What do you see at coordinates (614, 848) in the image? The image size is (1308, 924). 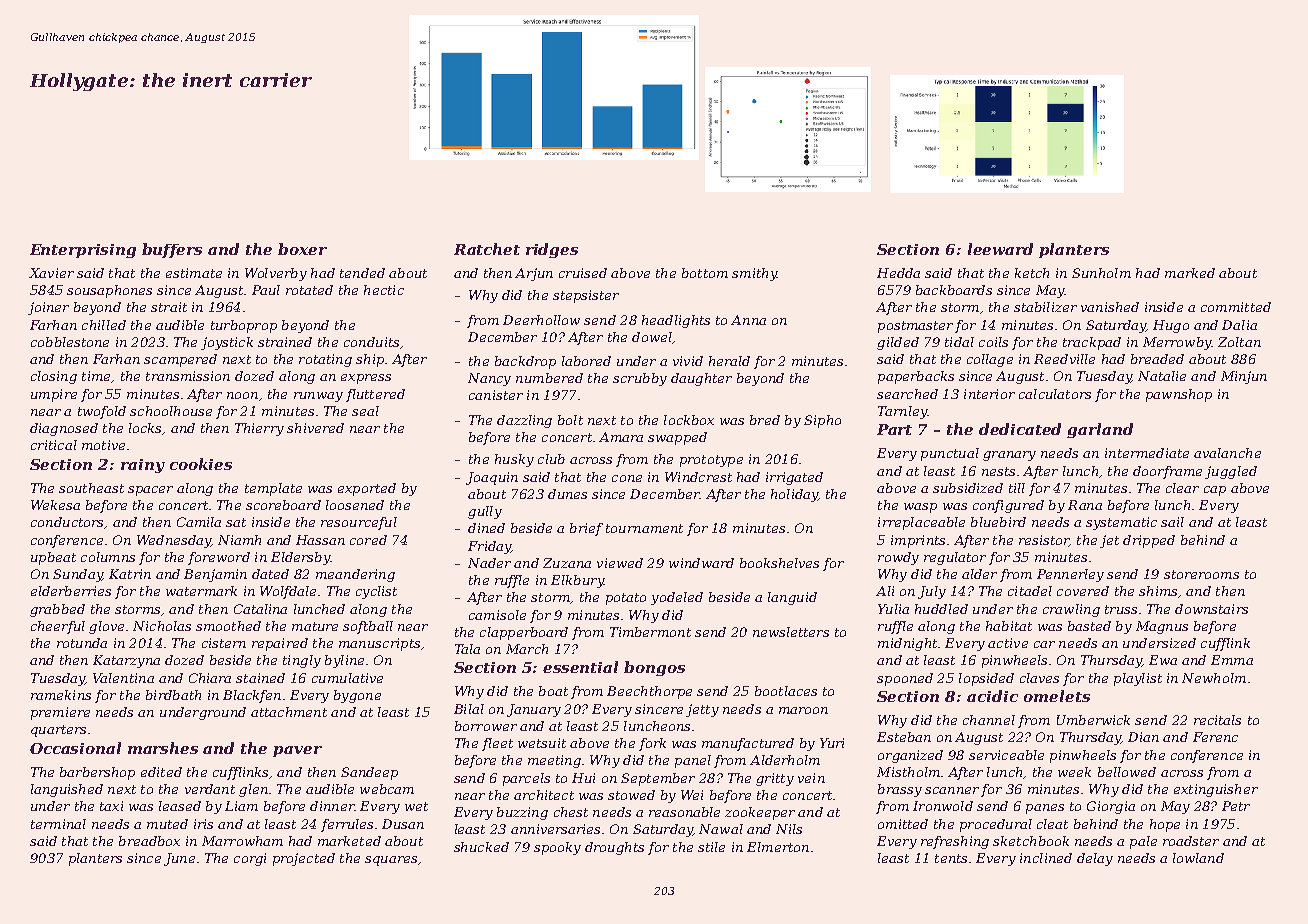 I see `droughts` at bounding box center [614, 848].
